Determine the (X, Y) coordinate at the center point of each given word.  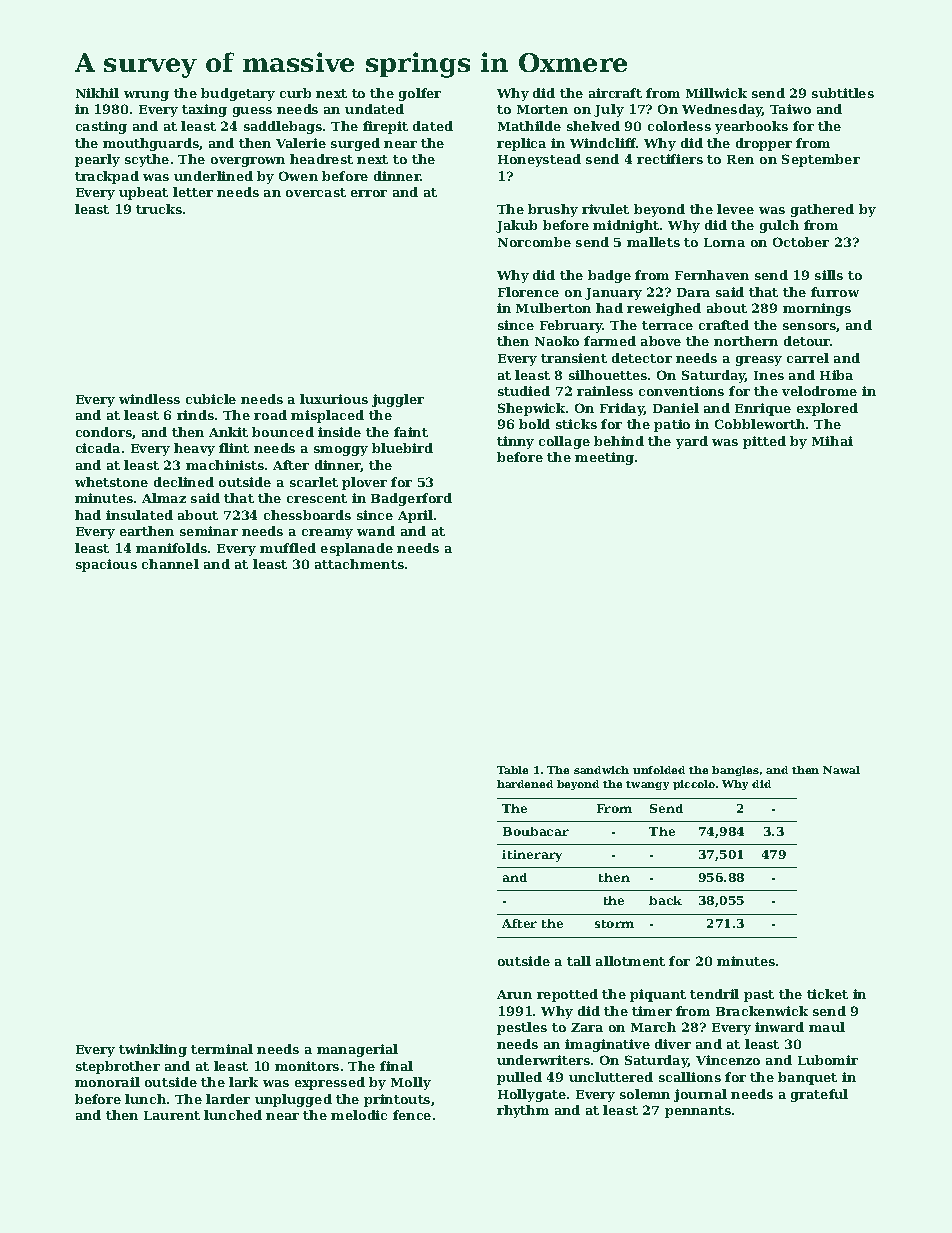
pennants (698, 1112)
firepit (385, 127)
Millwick (716, 93)
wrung (146, 96)
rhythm (523, 1111)
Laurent (172, 1115)
